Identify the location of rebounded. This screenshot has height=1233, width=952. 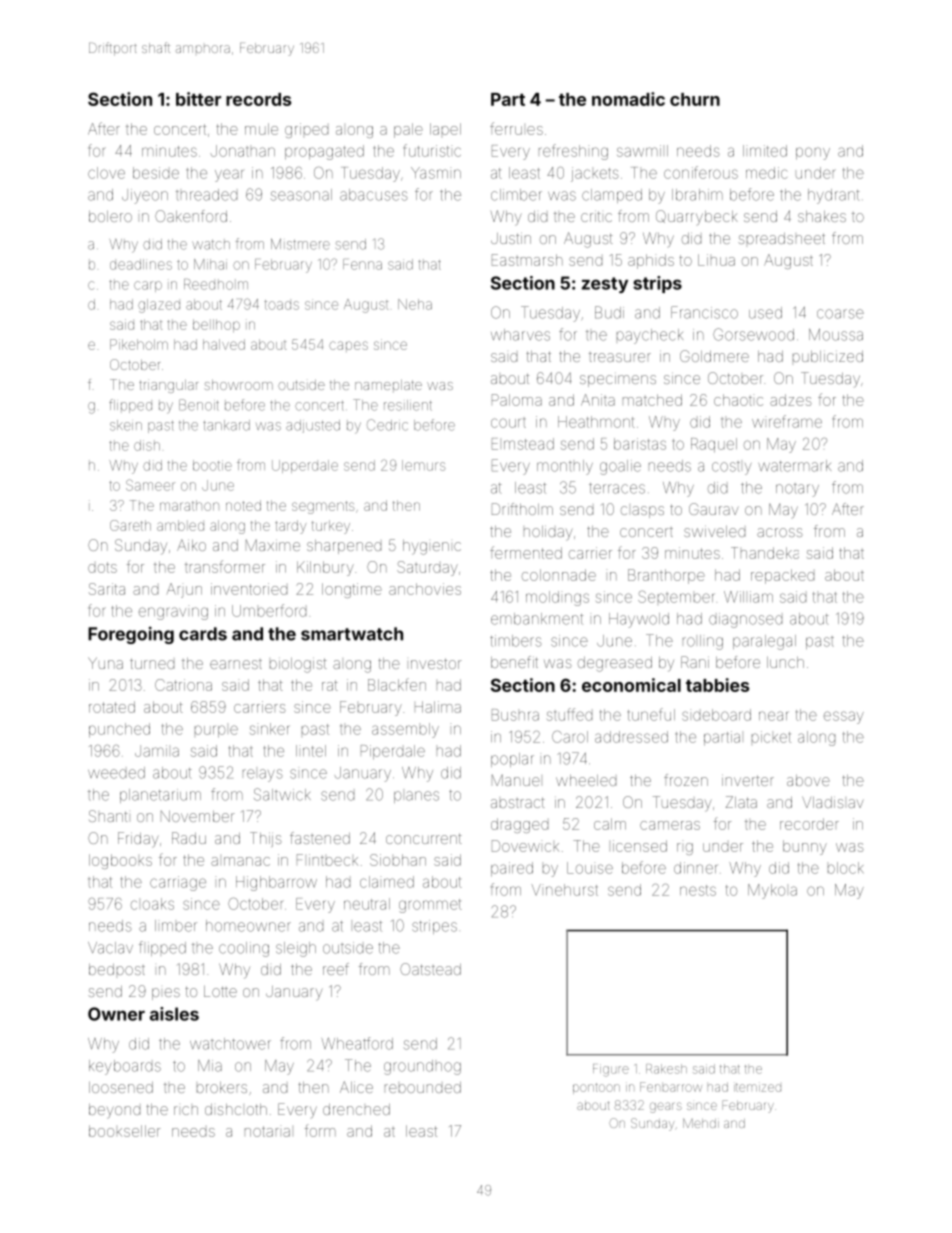
(423, 1087).
